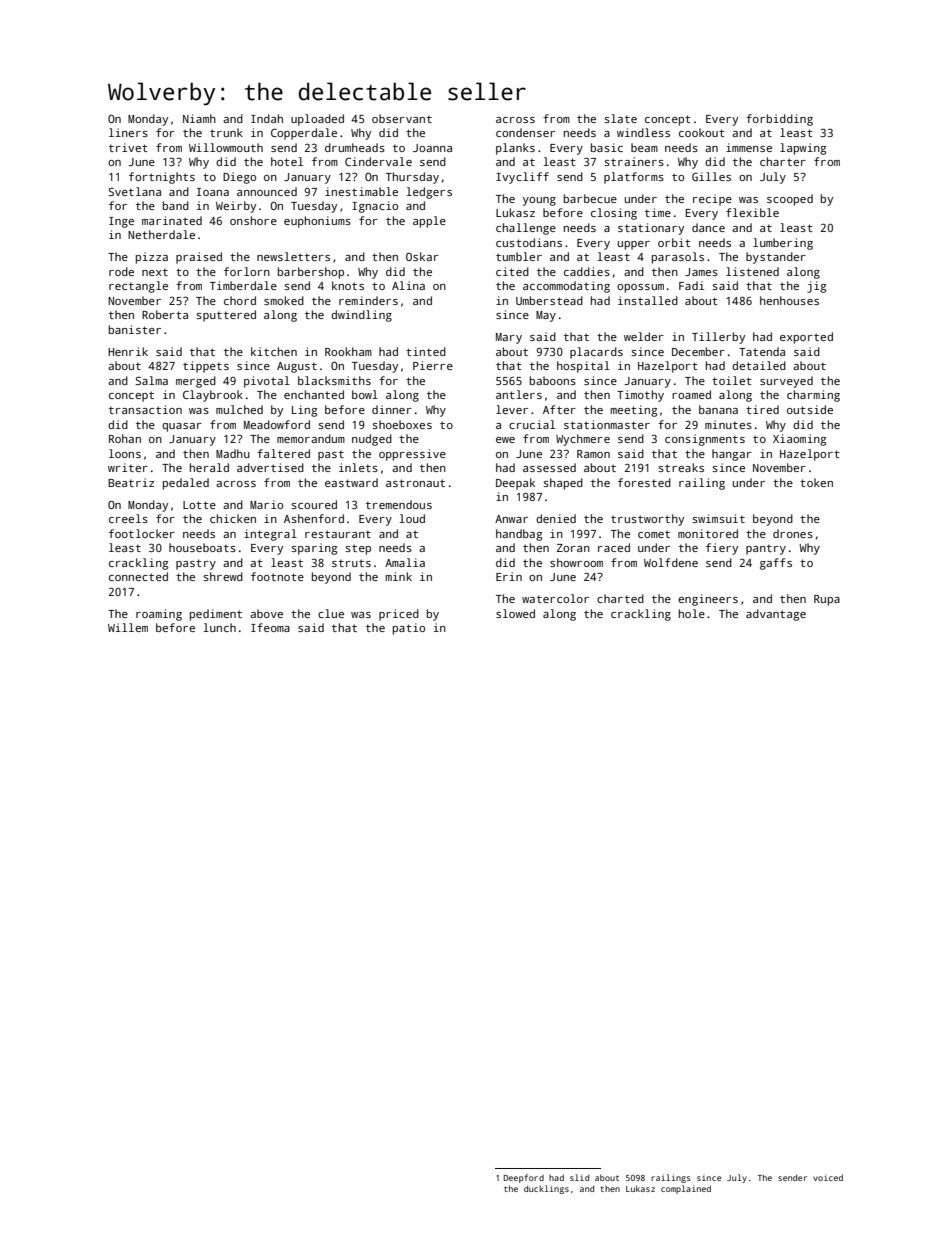 This image has width=952, height=1233. Describe the element at coordinates (686, 1189) in the image. I see `complained` at that location.
